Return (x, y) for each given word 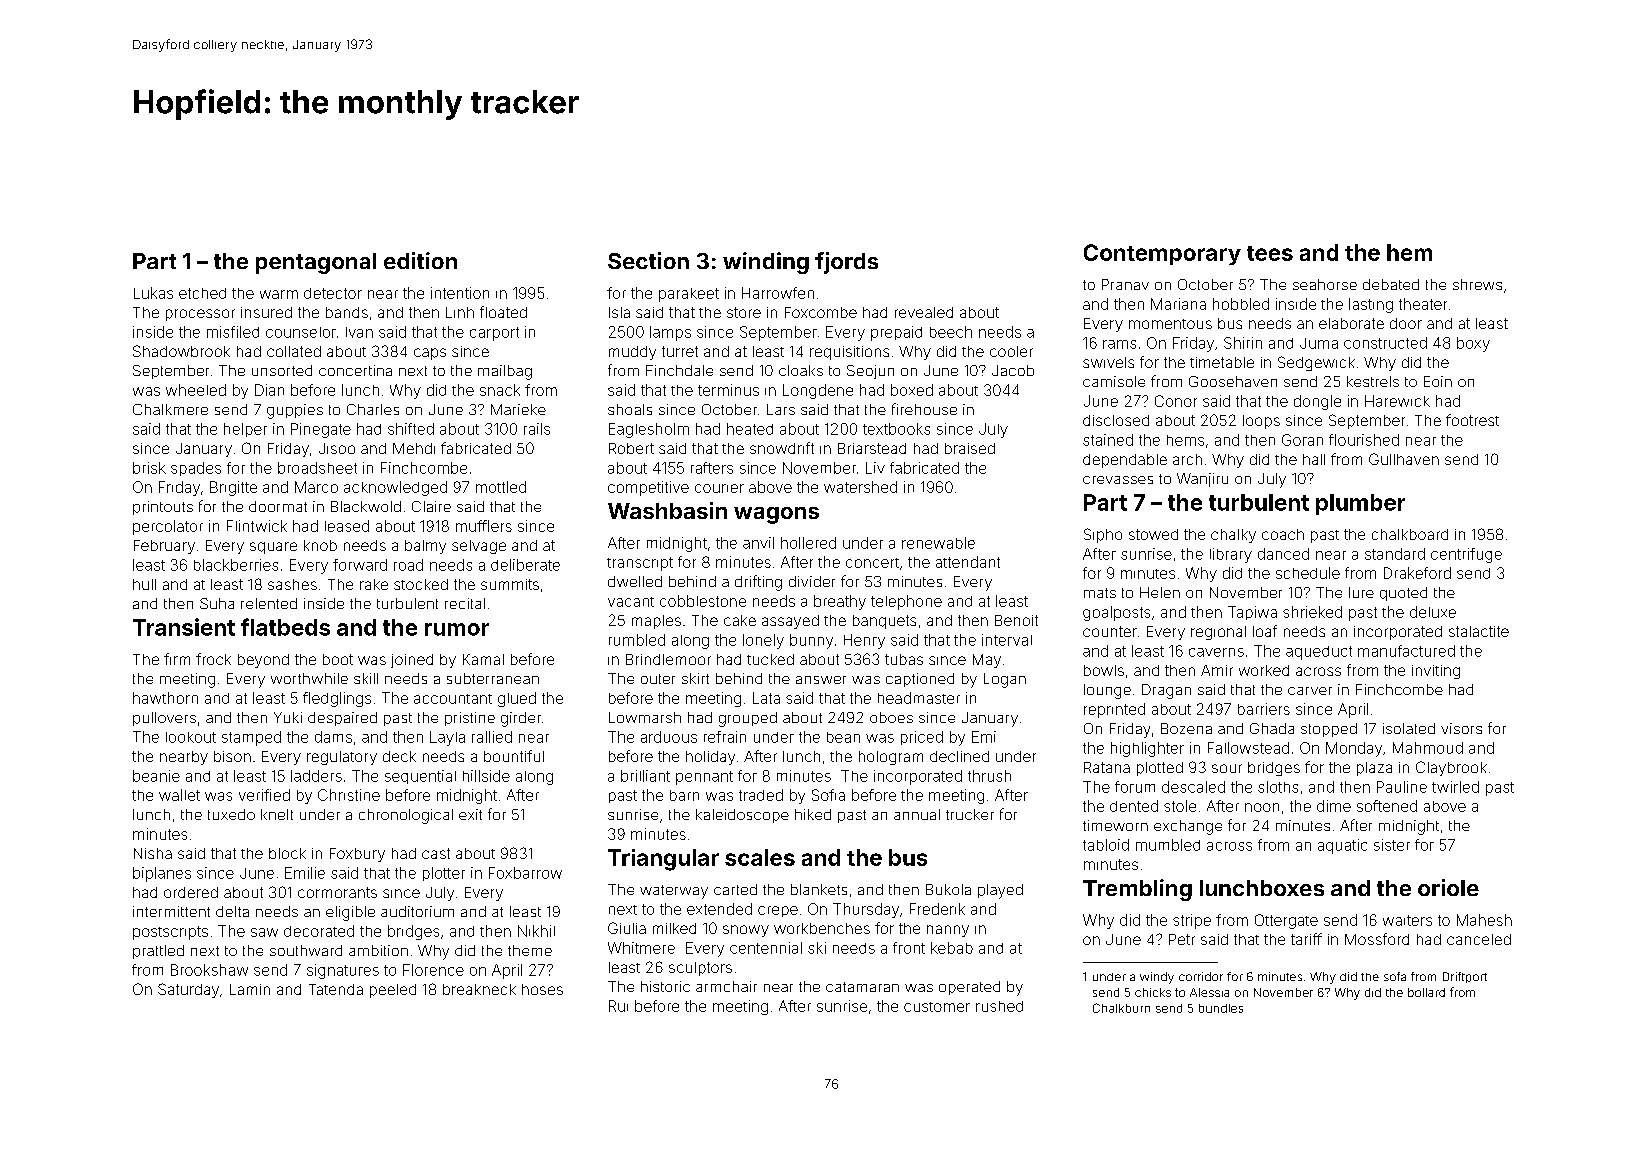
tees (1270, 253)
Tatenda (336, 989)
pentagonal (316, 263)
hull (144, 584)
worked (1264, 670)
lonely (763, 641)
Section (648, 260)
